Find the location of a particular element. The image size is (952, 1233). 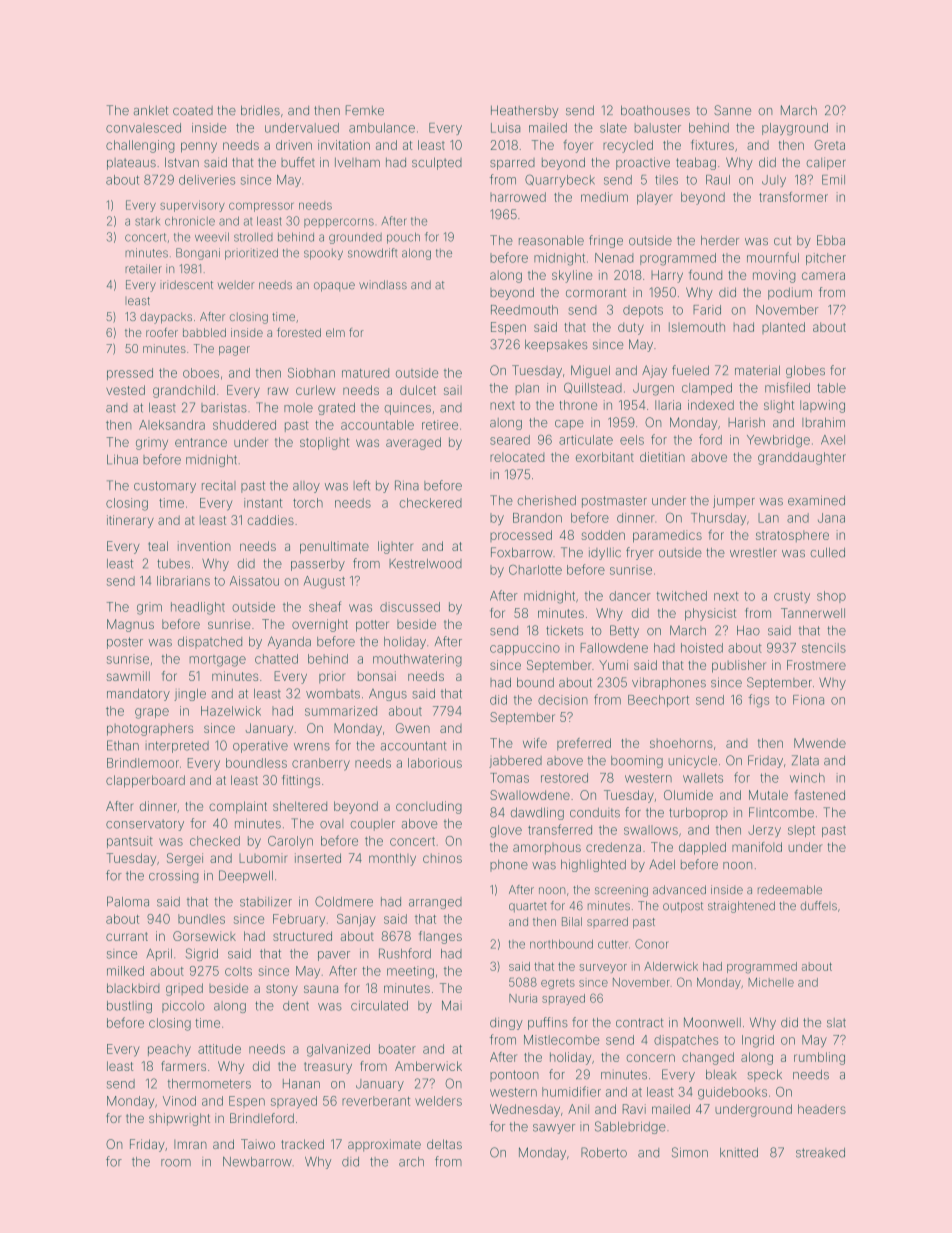

Heathersby is located at coordinates (525, 111).
